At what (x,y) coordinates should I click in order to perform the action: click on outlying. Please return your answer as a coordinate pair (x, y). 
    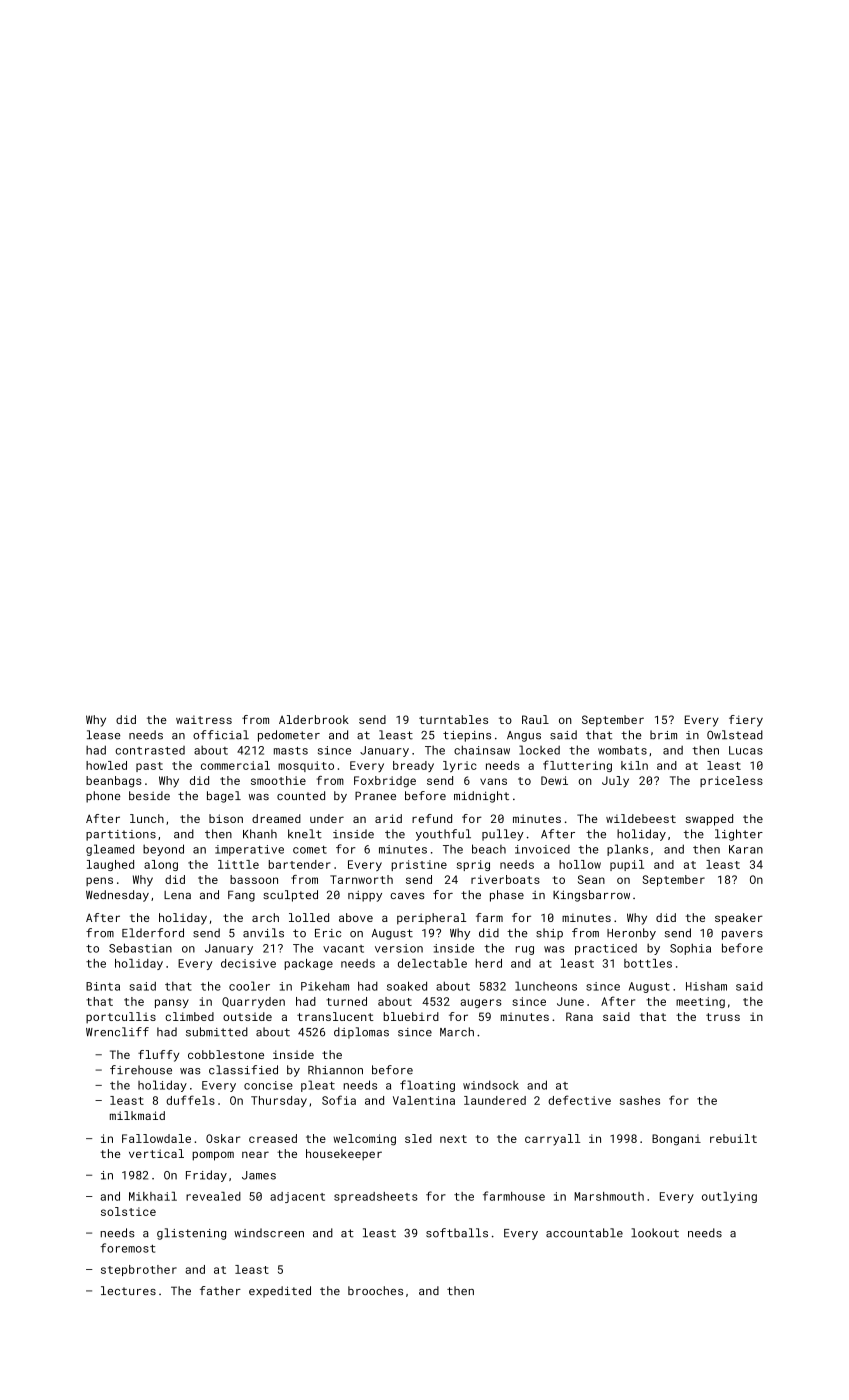
    Looking at the image, I should click on (729, 1197).
